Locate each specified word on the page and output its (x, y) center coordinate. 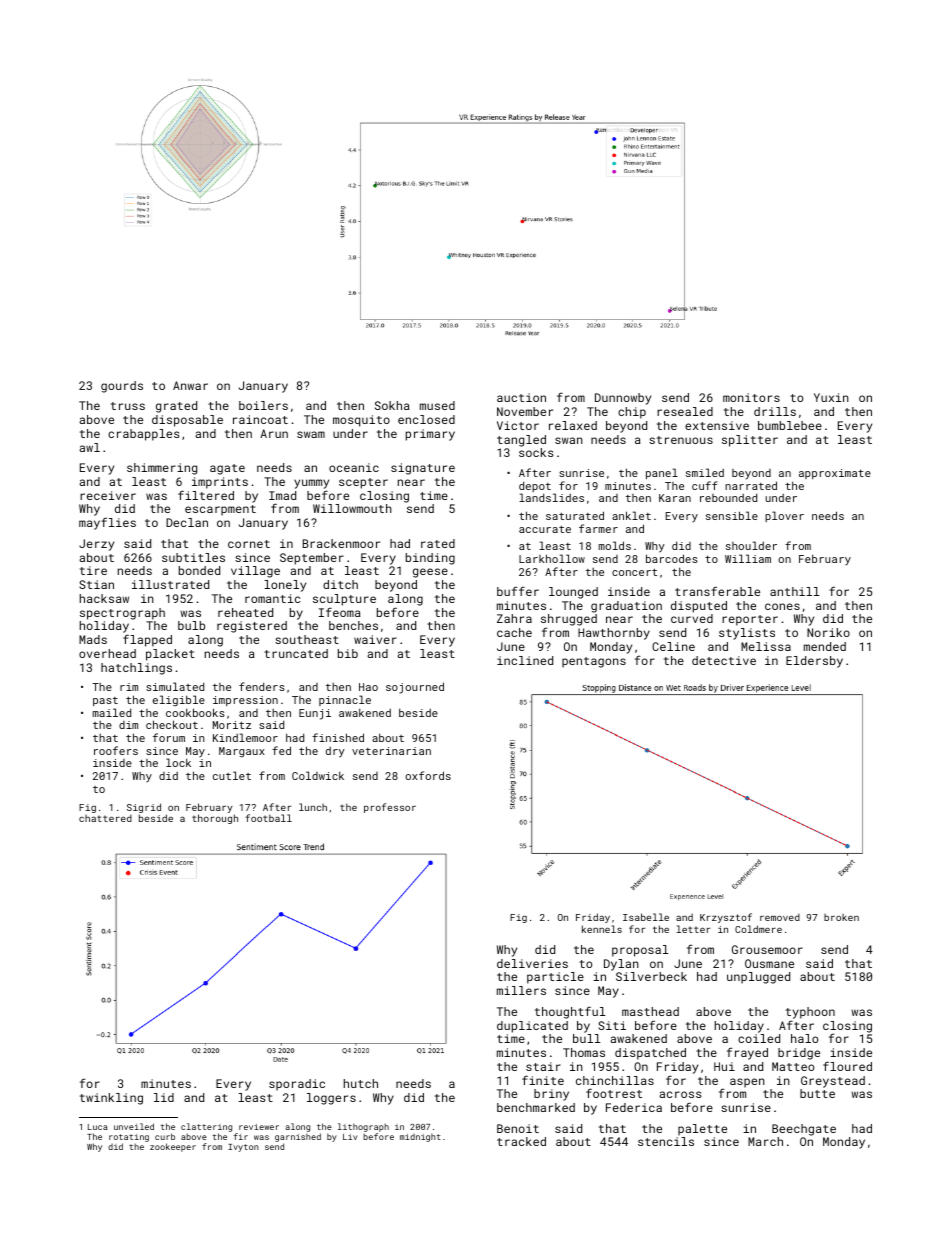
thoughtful (570, 1012)
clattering (206, 1127)
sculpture (344, 600)
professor (390, 808)
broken (841, 917)
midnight (420, 1137)
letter (693, 929)
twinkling (111, 1099)
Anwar (190, 385)
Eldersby (814, 662)
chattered (105, 818)
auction (521, 397)
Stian (96, 584)
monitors (751, 397)
